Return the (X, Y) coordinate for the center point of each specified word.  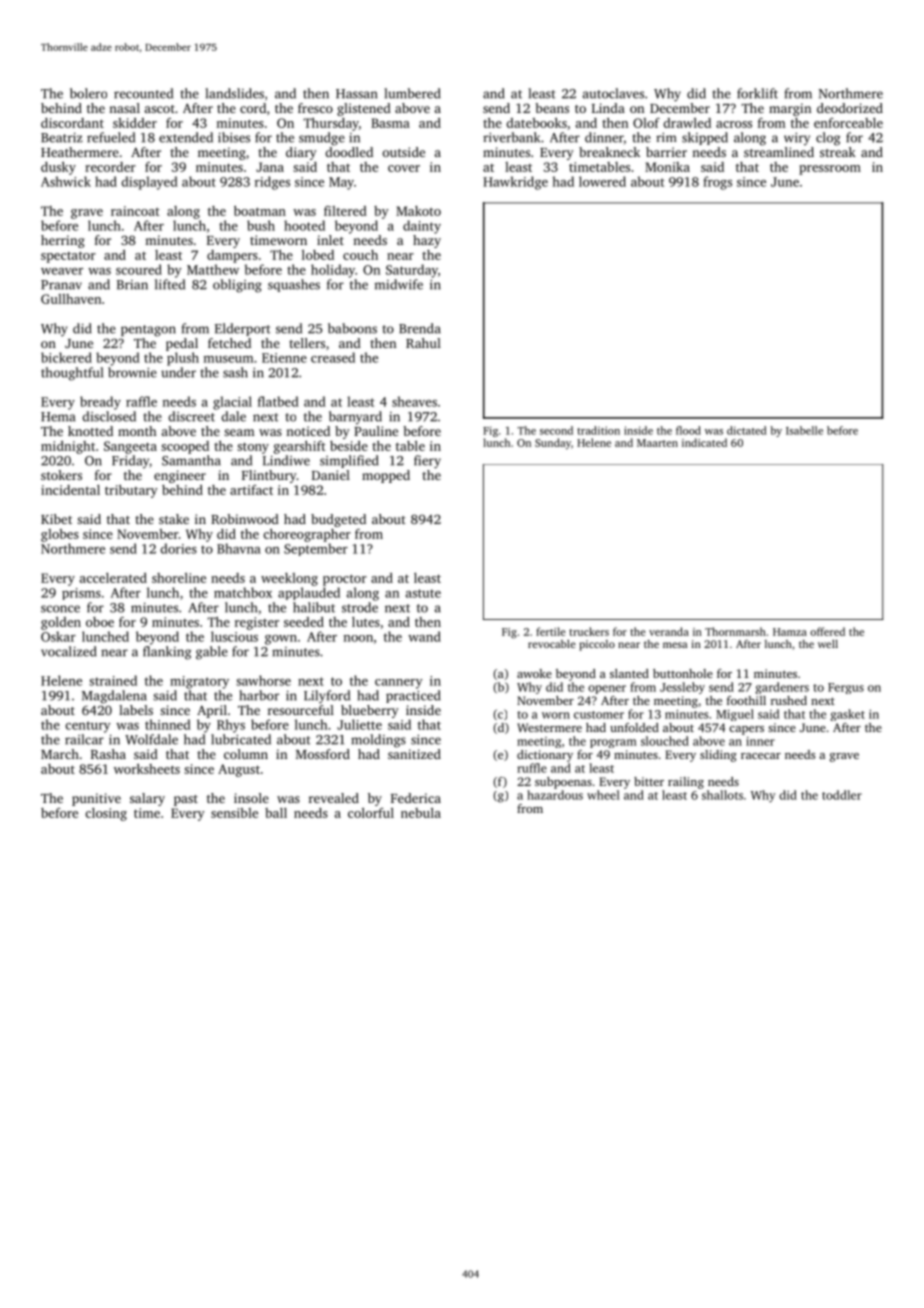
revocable (552, 643)
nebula (421, 813)
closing (106, 814)
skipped (705, 138)
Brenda (420, 328)
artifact (251, 490)
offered (827, 631)
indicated (704, 442)
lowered (602, 181)
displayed (149, 183)
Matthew (213, 269)
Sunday (553, 444)
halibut (314, 607)
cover (404, 168)
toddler (842, 795)
